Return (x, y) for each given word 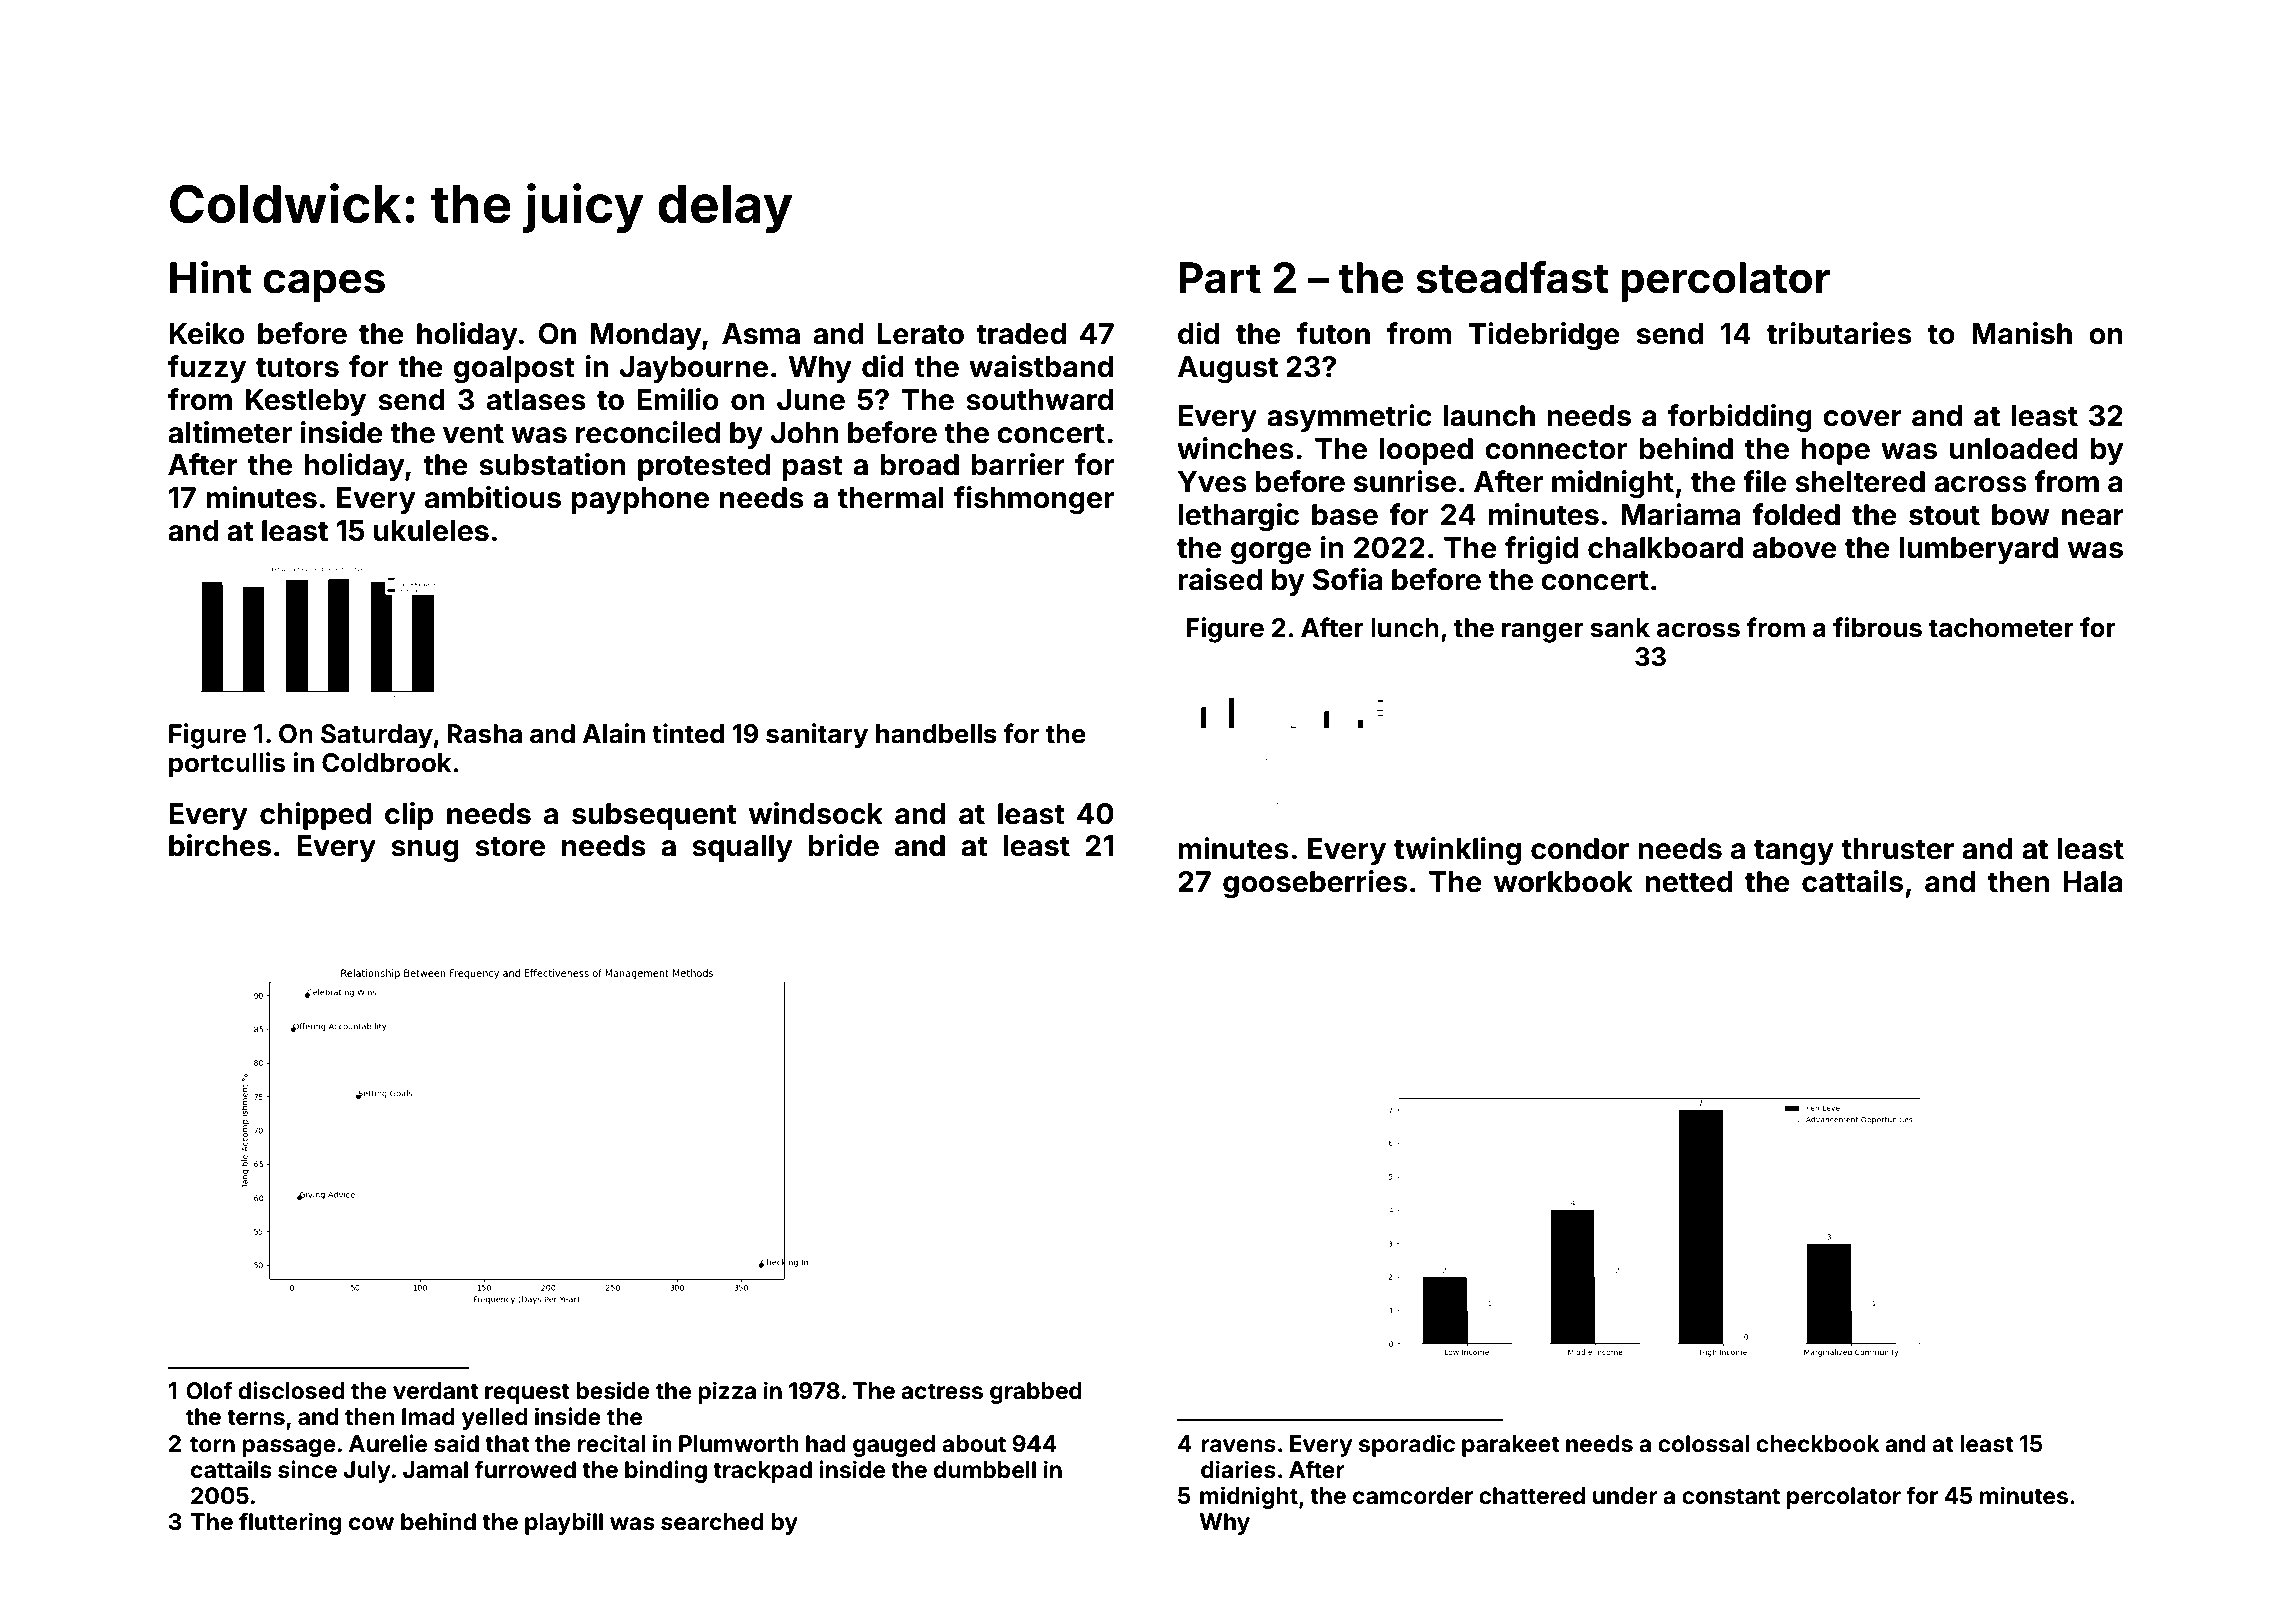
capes (324, 286)
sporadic (1407, 1445)
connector (1556, 449)
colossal (1703, 1444)
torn (212, 1444)
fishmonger (1034, 500)
